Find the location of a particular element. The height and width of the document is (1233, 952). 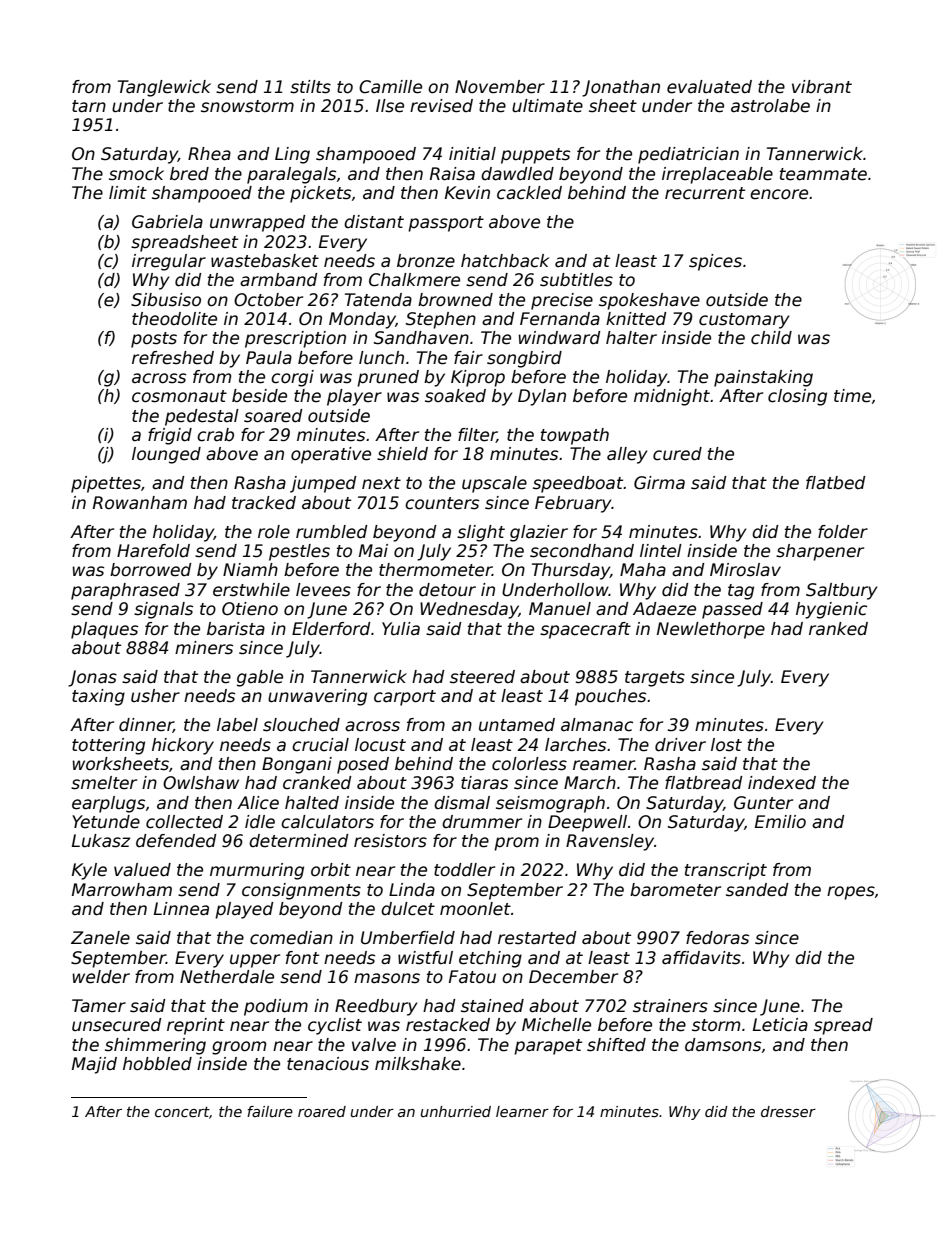

damsons is located at coordinates (723, 1045).
